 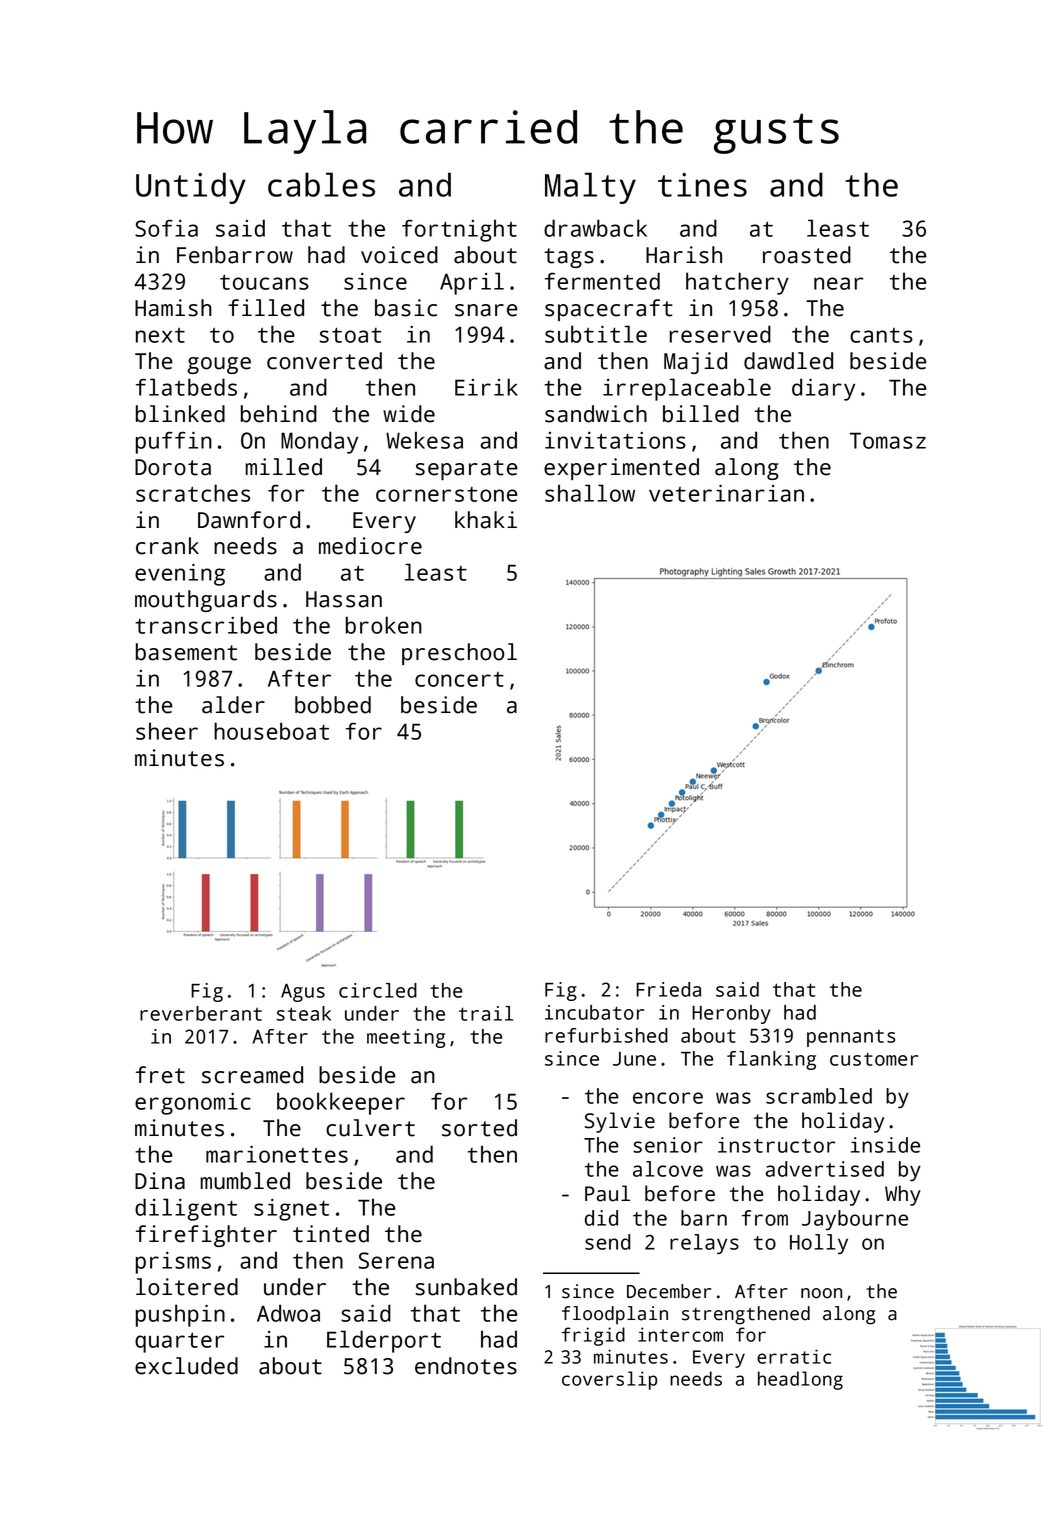 I want to click on mediocre, so click(x=370, y=546).
